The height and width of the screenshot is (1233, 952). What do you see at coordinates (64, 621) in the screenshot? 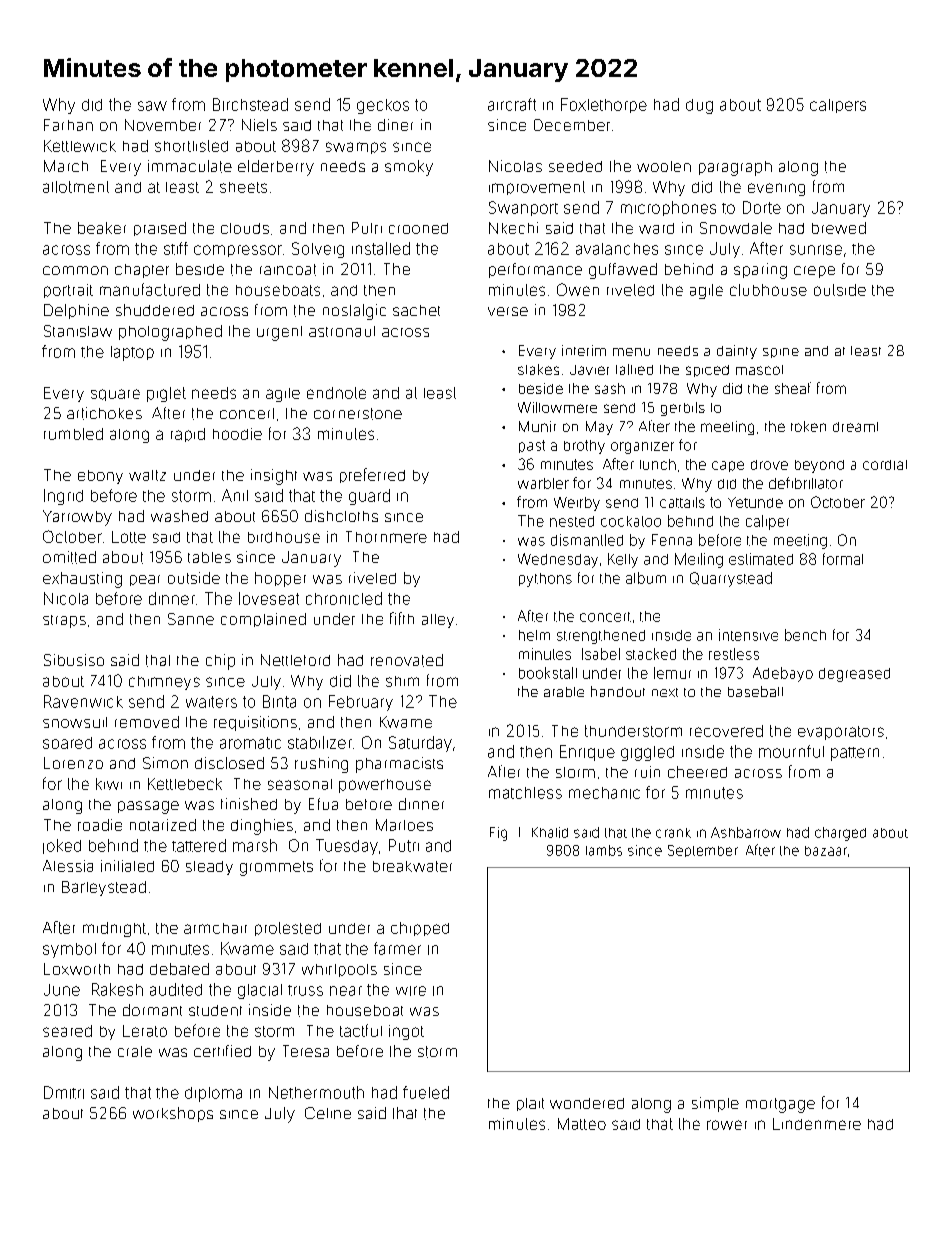
I see `straps` at bounding box center [64, 621].
